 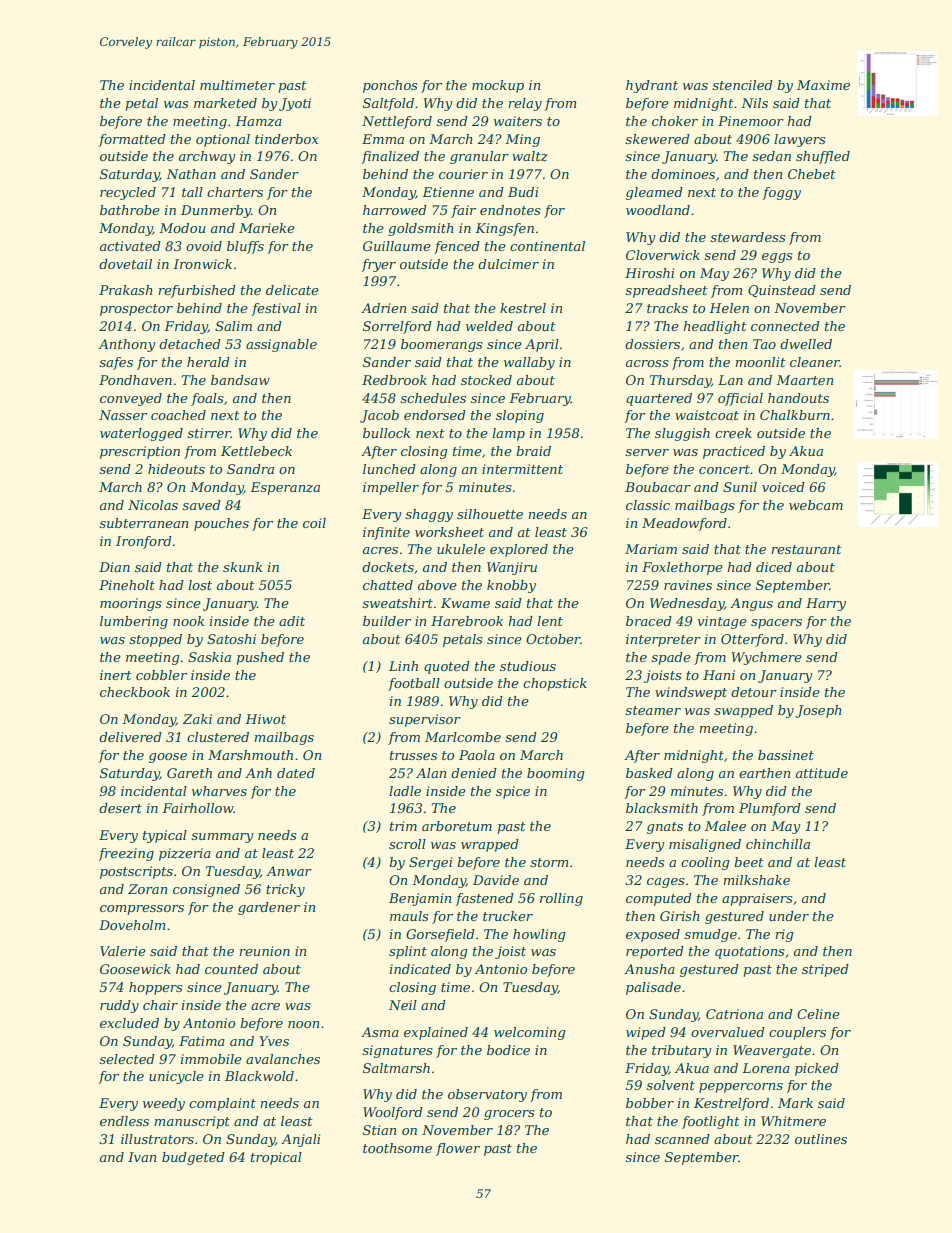 I want to click on Gareth, so click(x=189, y=773).
